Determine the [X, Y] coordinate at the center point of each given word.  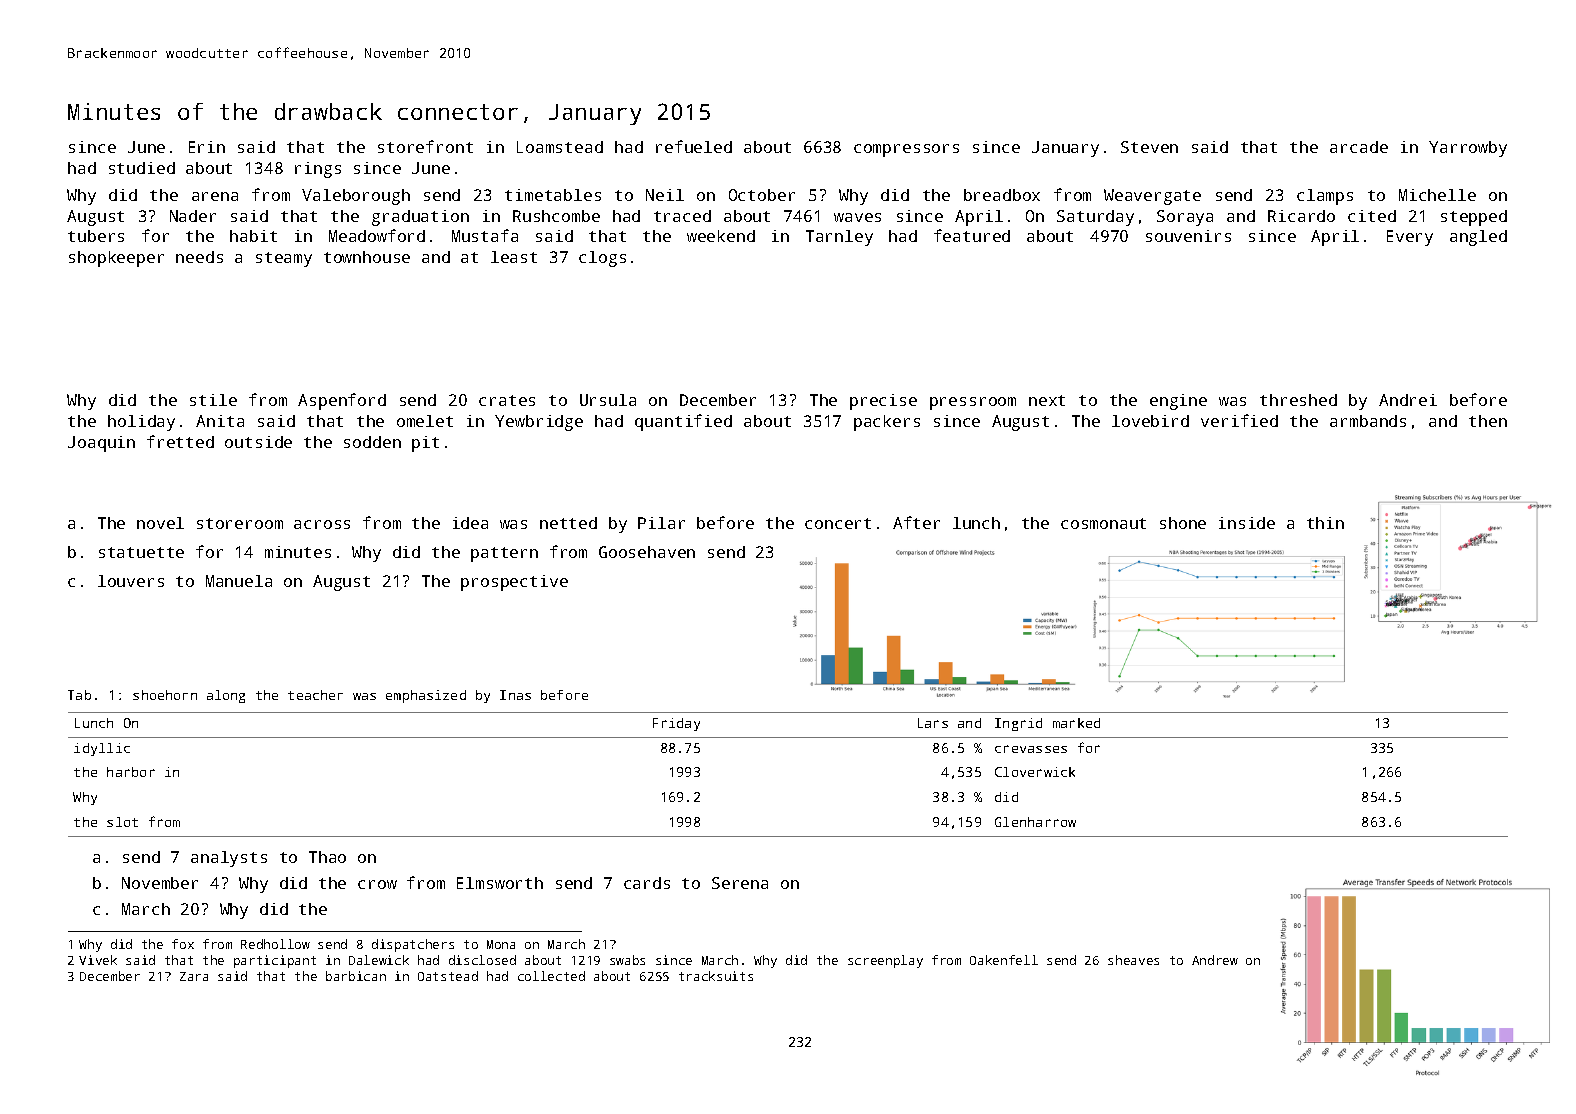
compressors [906, 150]
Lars [933, 723]
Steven [1149, 147]
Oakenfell [1004, 960]
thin [1325, 523]
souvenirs [1188, 236]
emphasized [426, 696]
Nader [193, 216]
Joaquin [101, 444]
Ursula [608, 400]
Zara [194, 976]
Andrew [1215, 960]
